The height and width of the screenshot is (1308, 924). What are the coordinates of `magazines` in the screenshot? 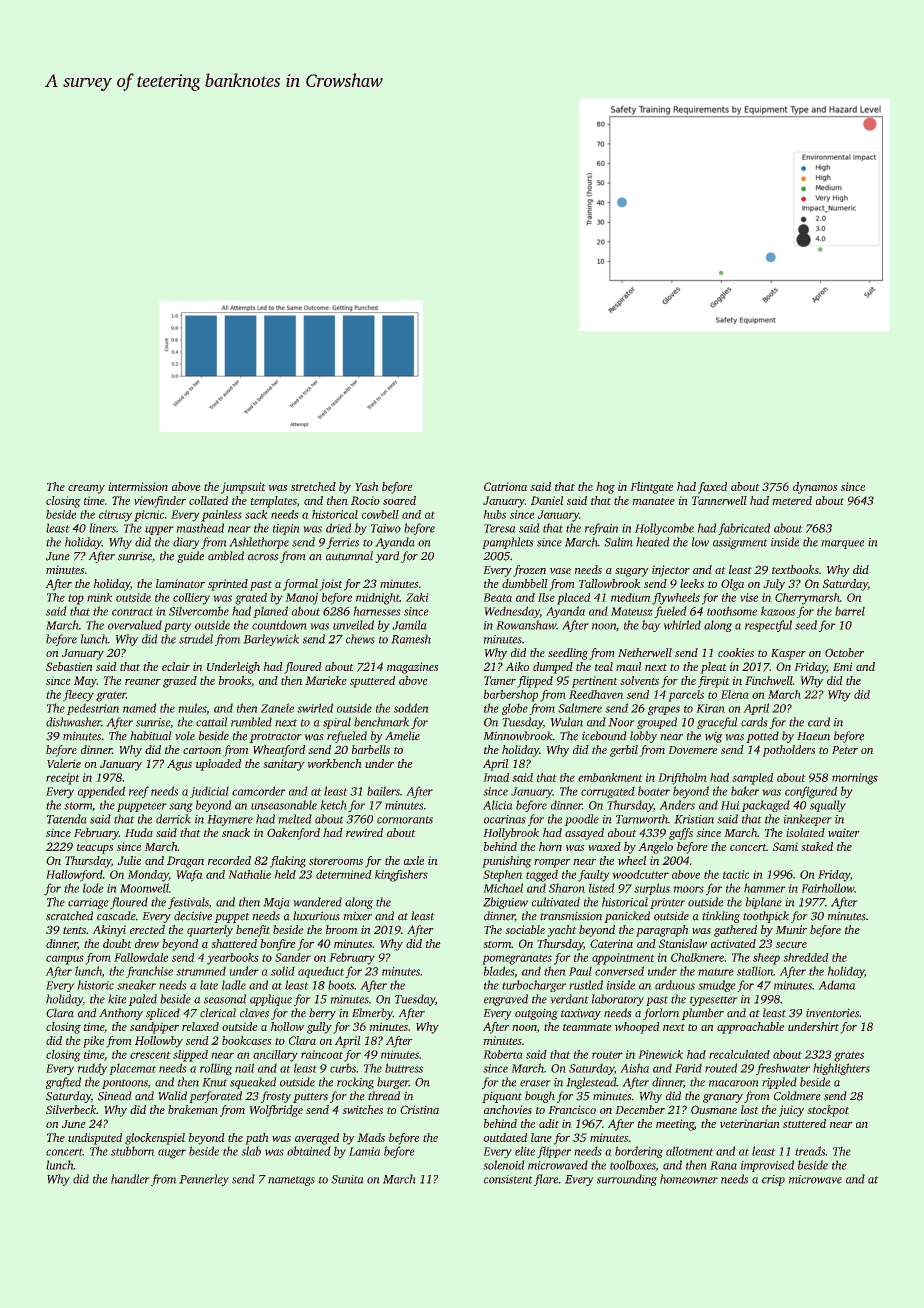 It's located at (412, 668).
